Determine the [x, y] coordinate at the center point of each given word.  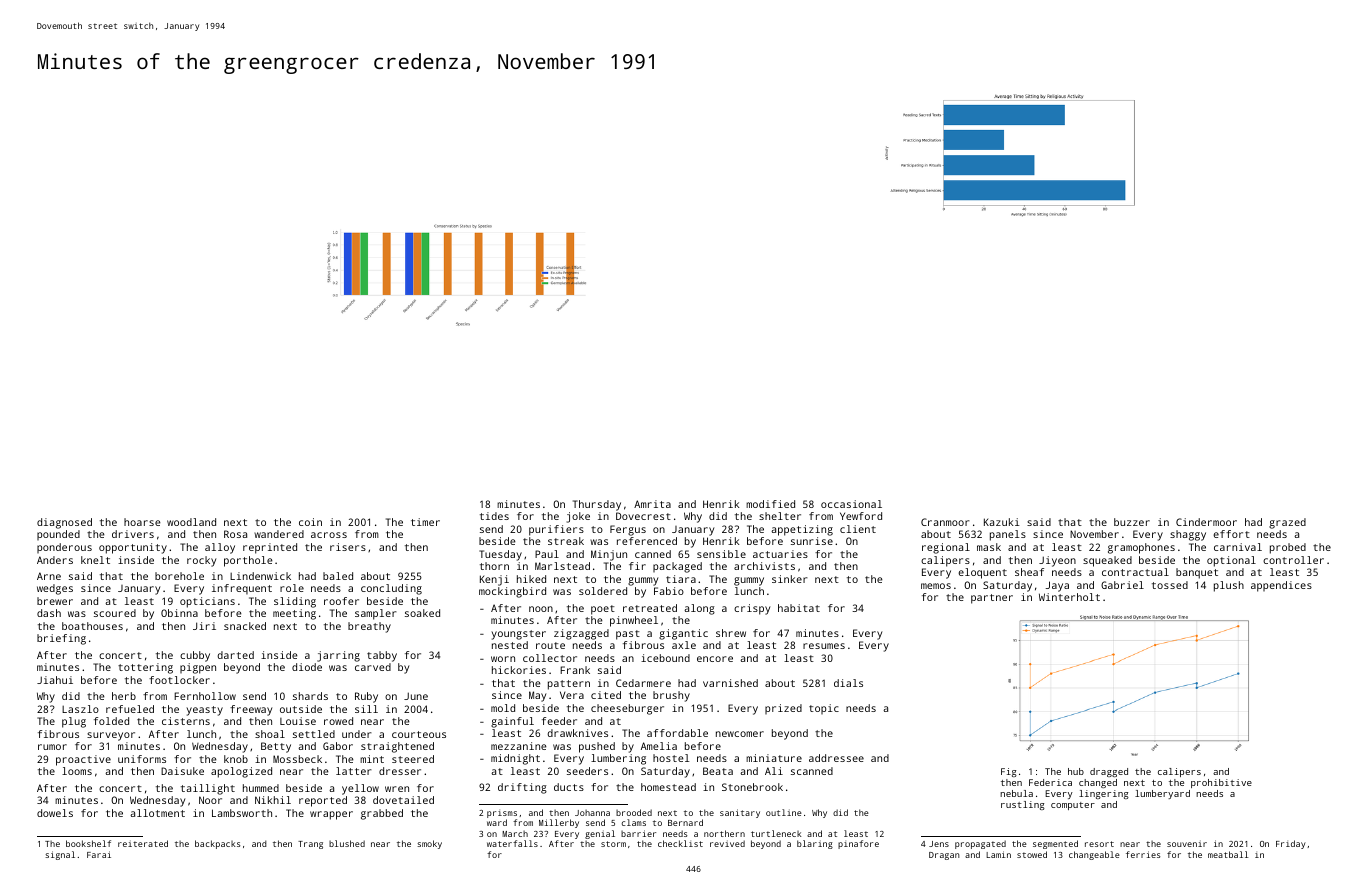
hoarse [142, 522]
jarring [338, 656]
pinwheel [634, 621]
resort [1099, 844]
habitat [799, 608]
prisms [502, 814]
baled [338, 576]
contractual [1135, 572]
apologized [241, 772]
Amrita [652, 504]
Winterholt [1069, 597]
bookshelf [88, 843]
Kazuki [1002, 522]
